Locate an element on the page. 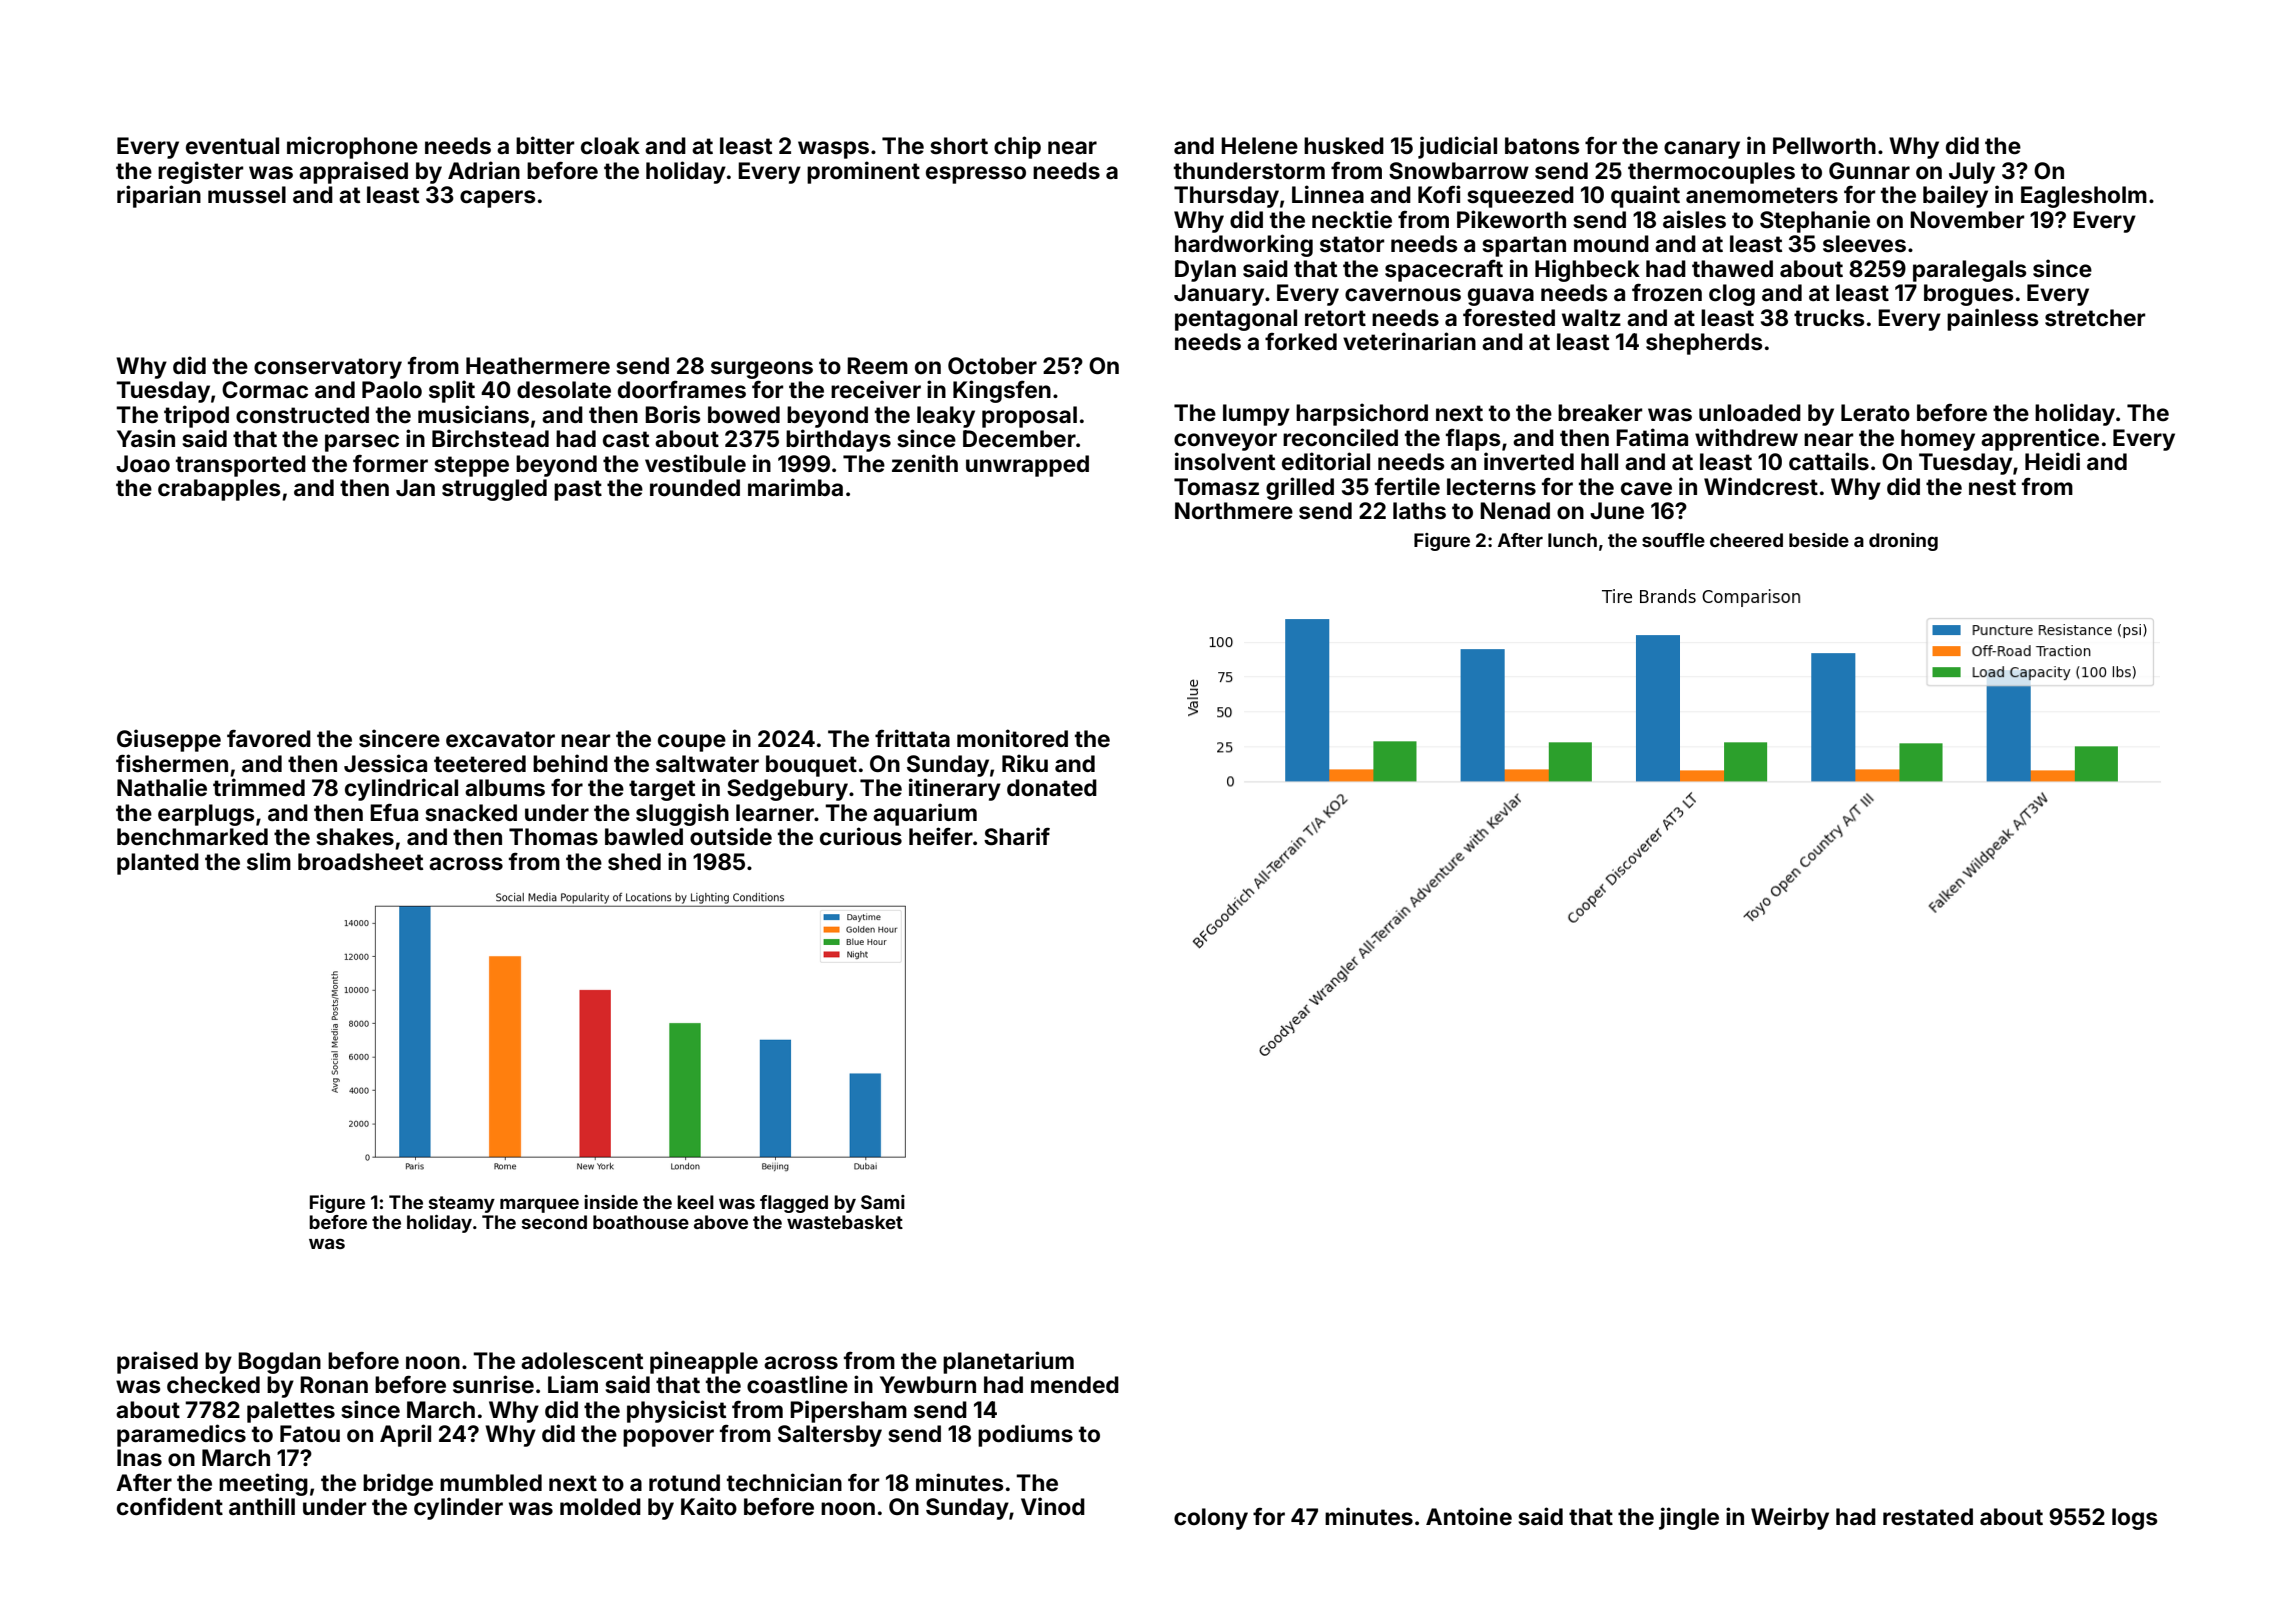 The image size is (2295, 1623). Dylan is located at coordinates (1205, 271).
